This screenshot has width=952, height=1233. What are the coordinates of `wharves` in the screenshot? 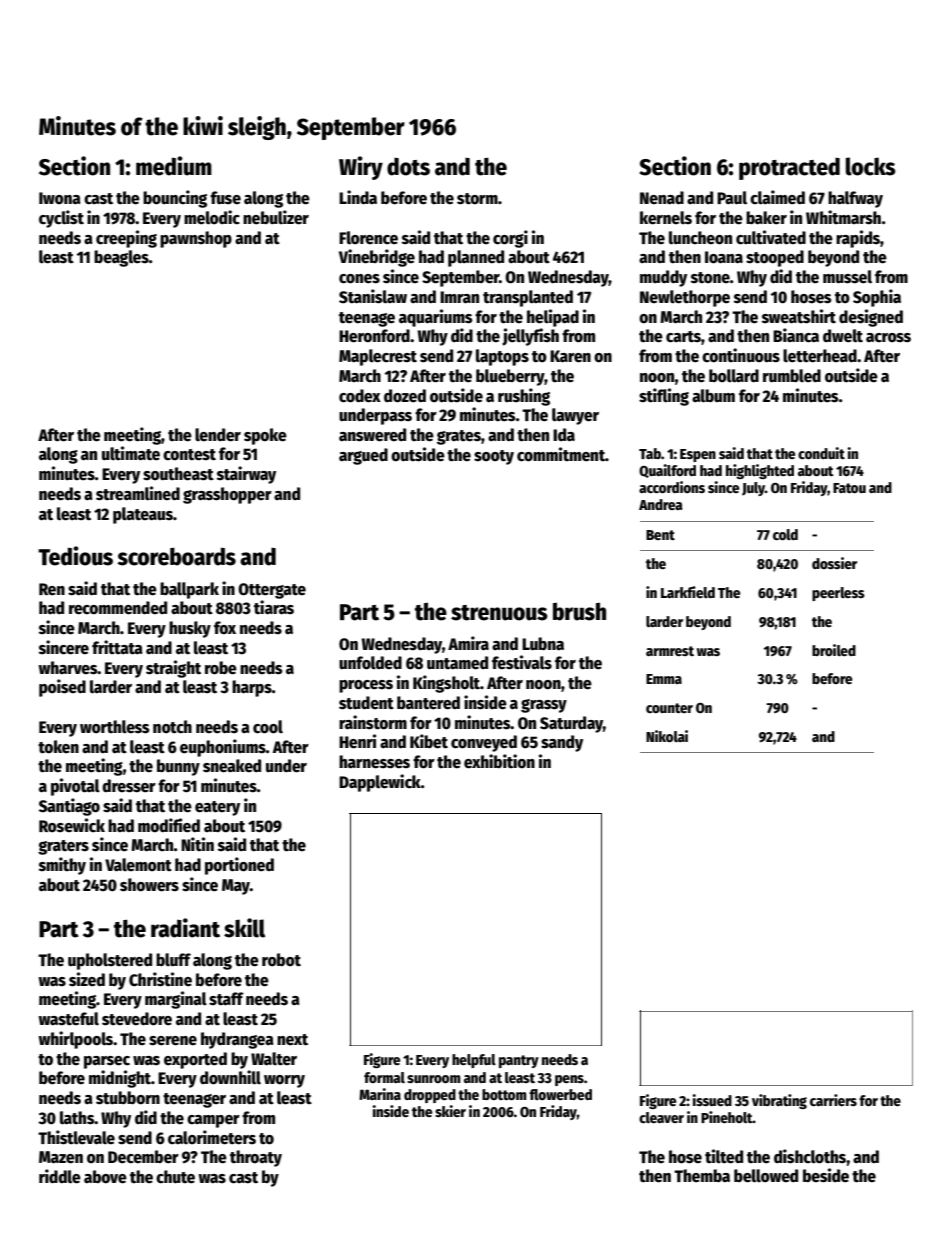 It's located at (68, 668).
